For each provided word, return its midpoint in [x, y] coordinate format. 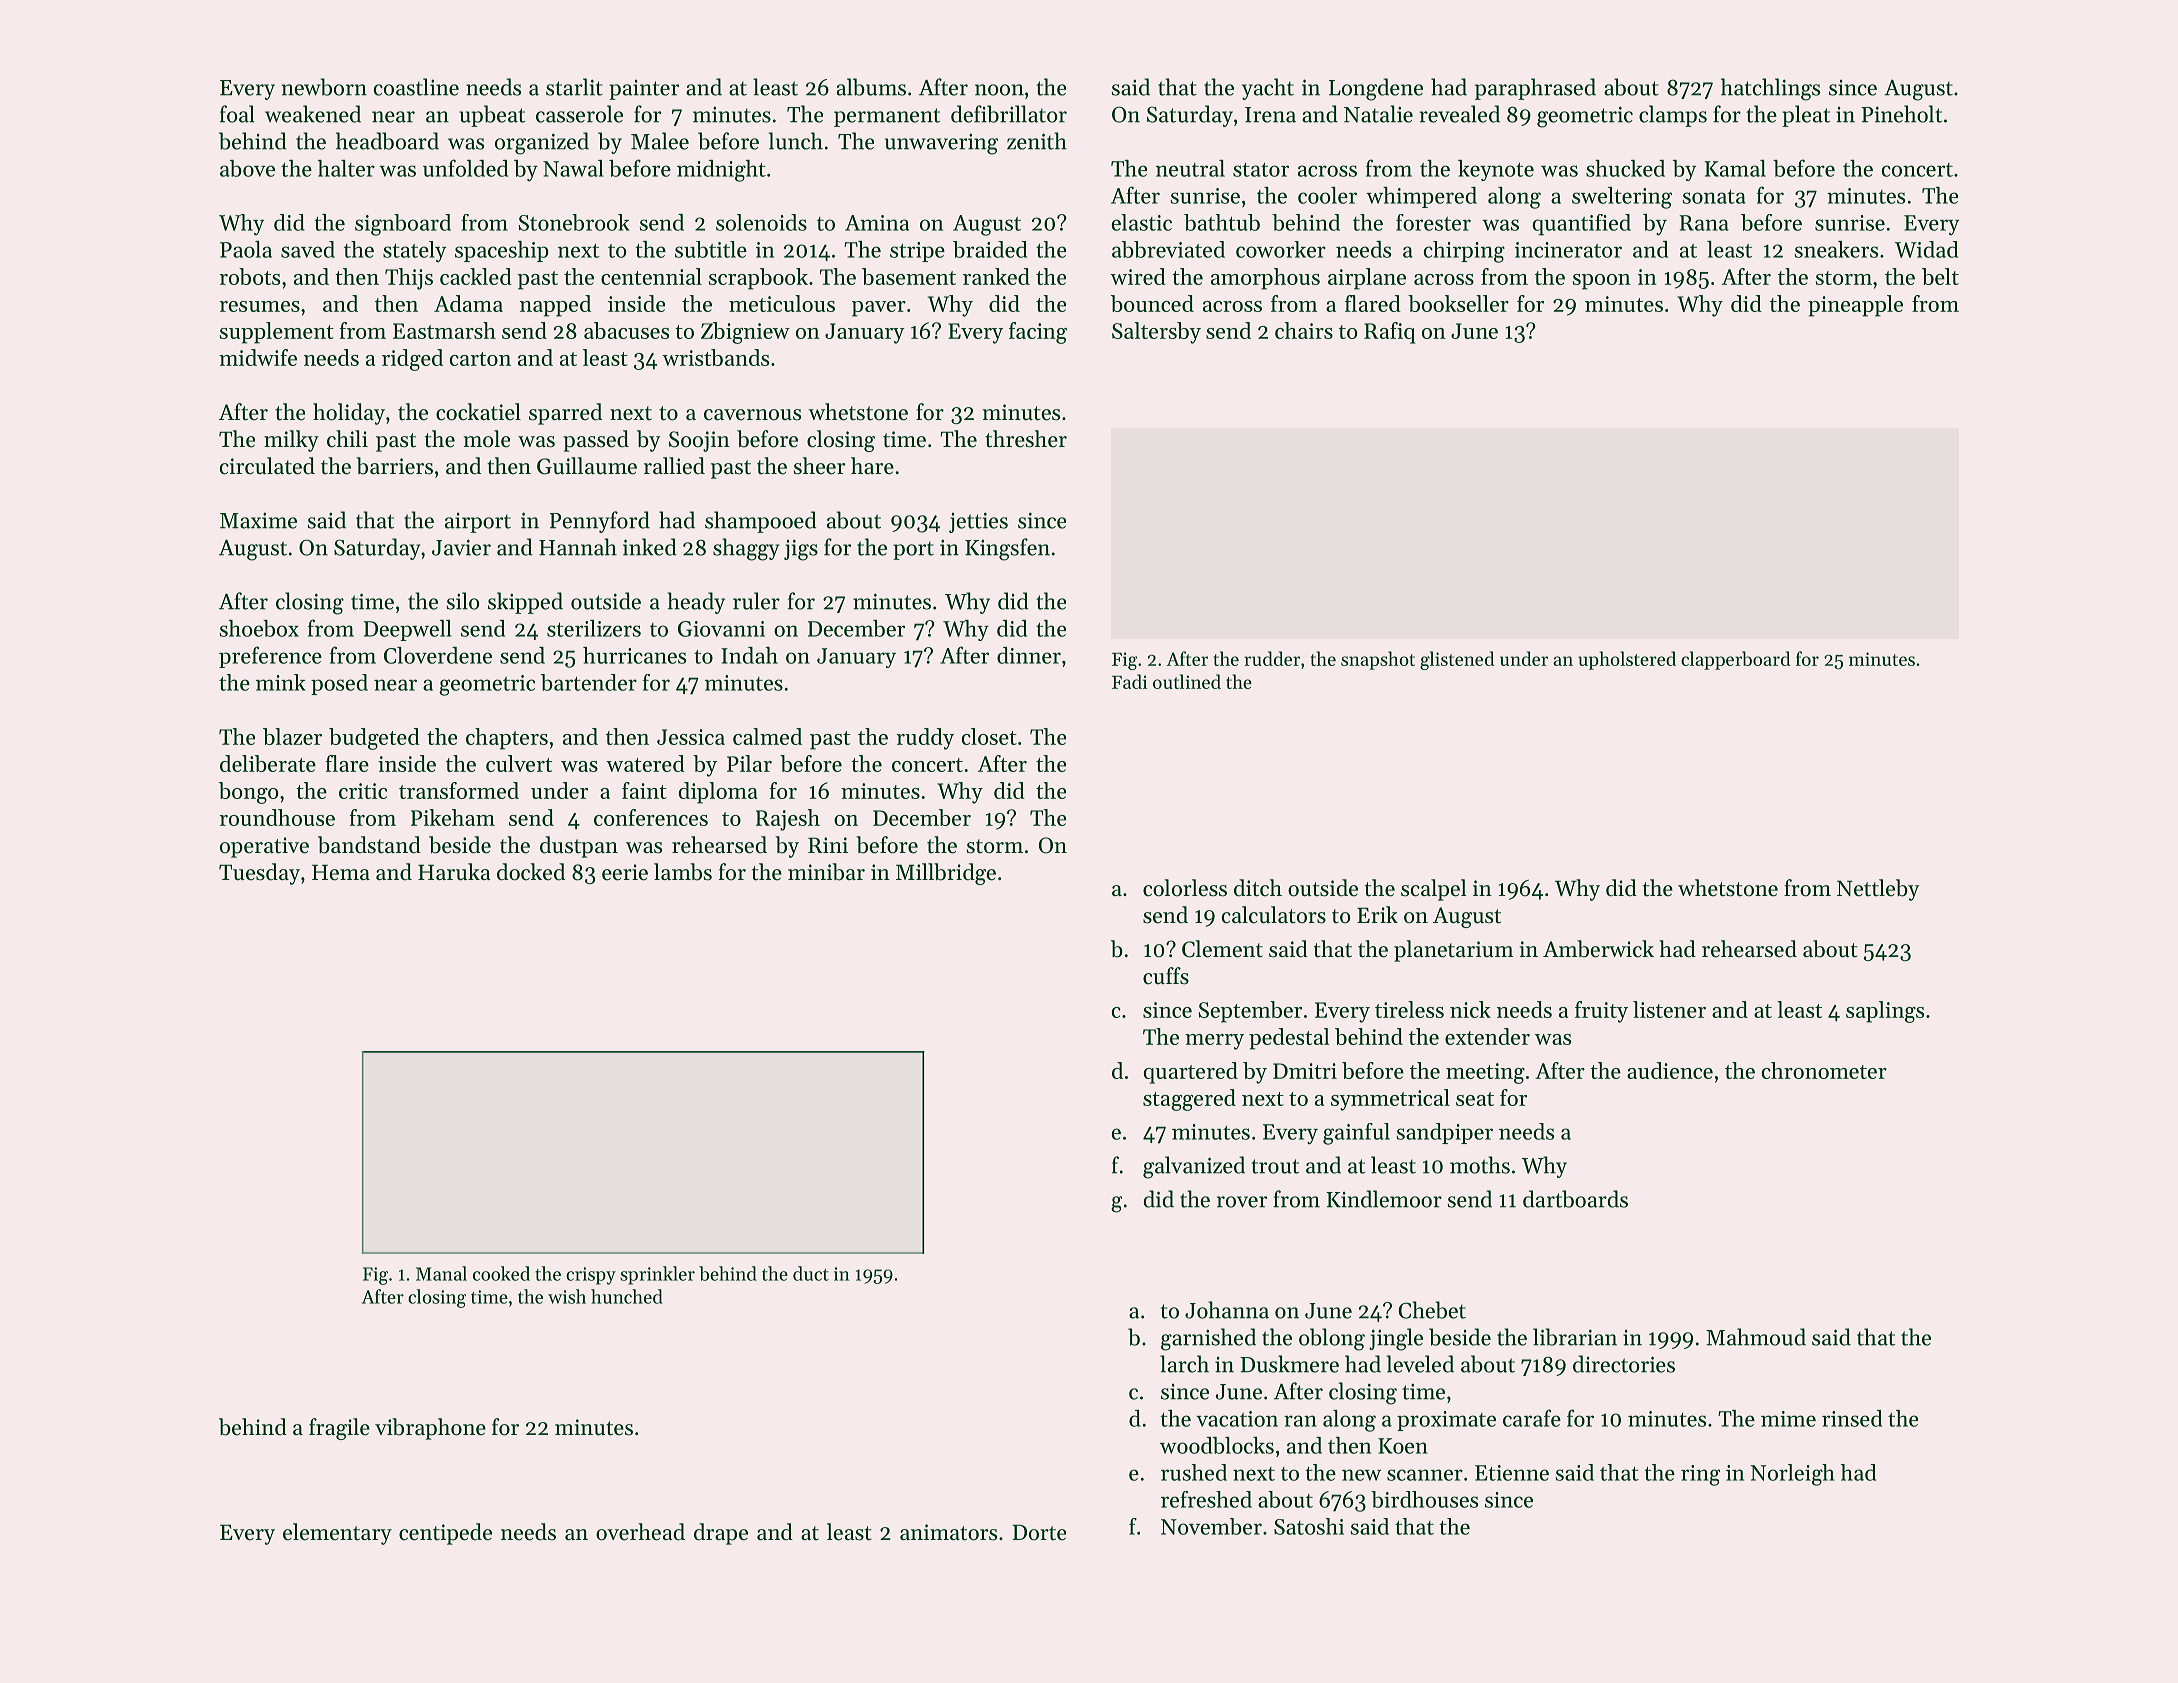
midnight [721, 171]
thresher [1026, 439]
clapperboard [1736, 660]
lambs [683, 872]
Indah [749, 655]
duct [811, 1273]
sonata [1714, 197]
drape [721, 1534]
